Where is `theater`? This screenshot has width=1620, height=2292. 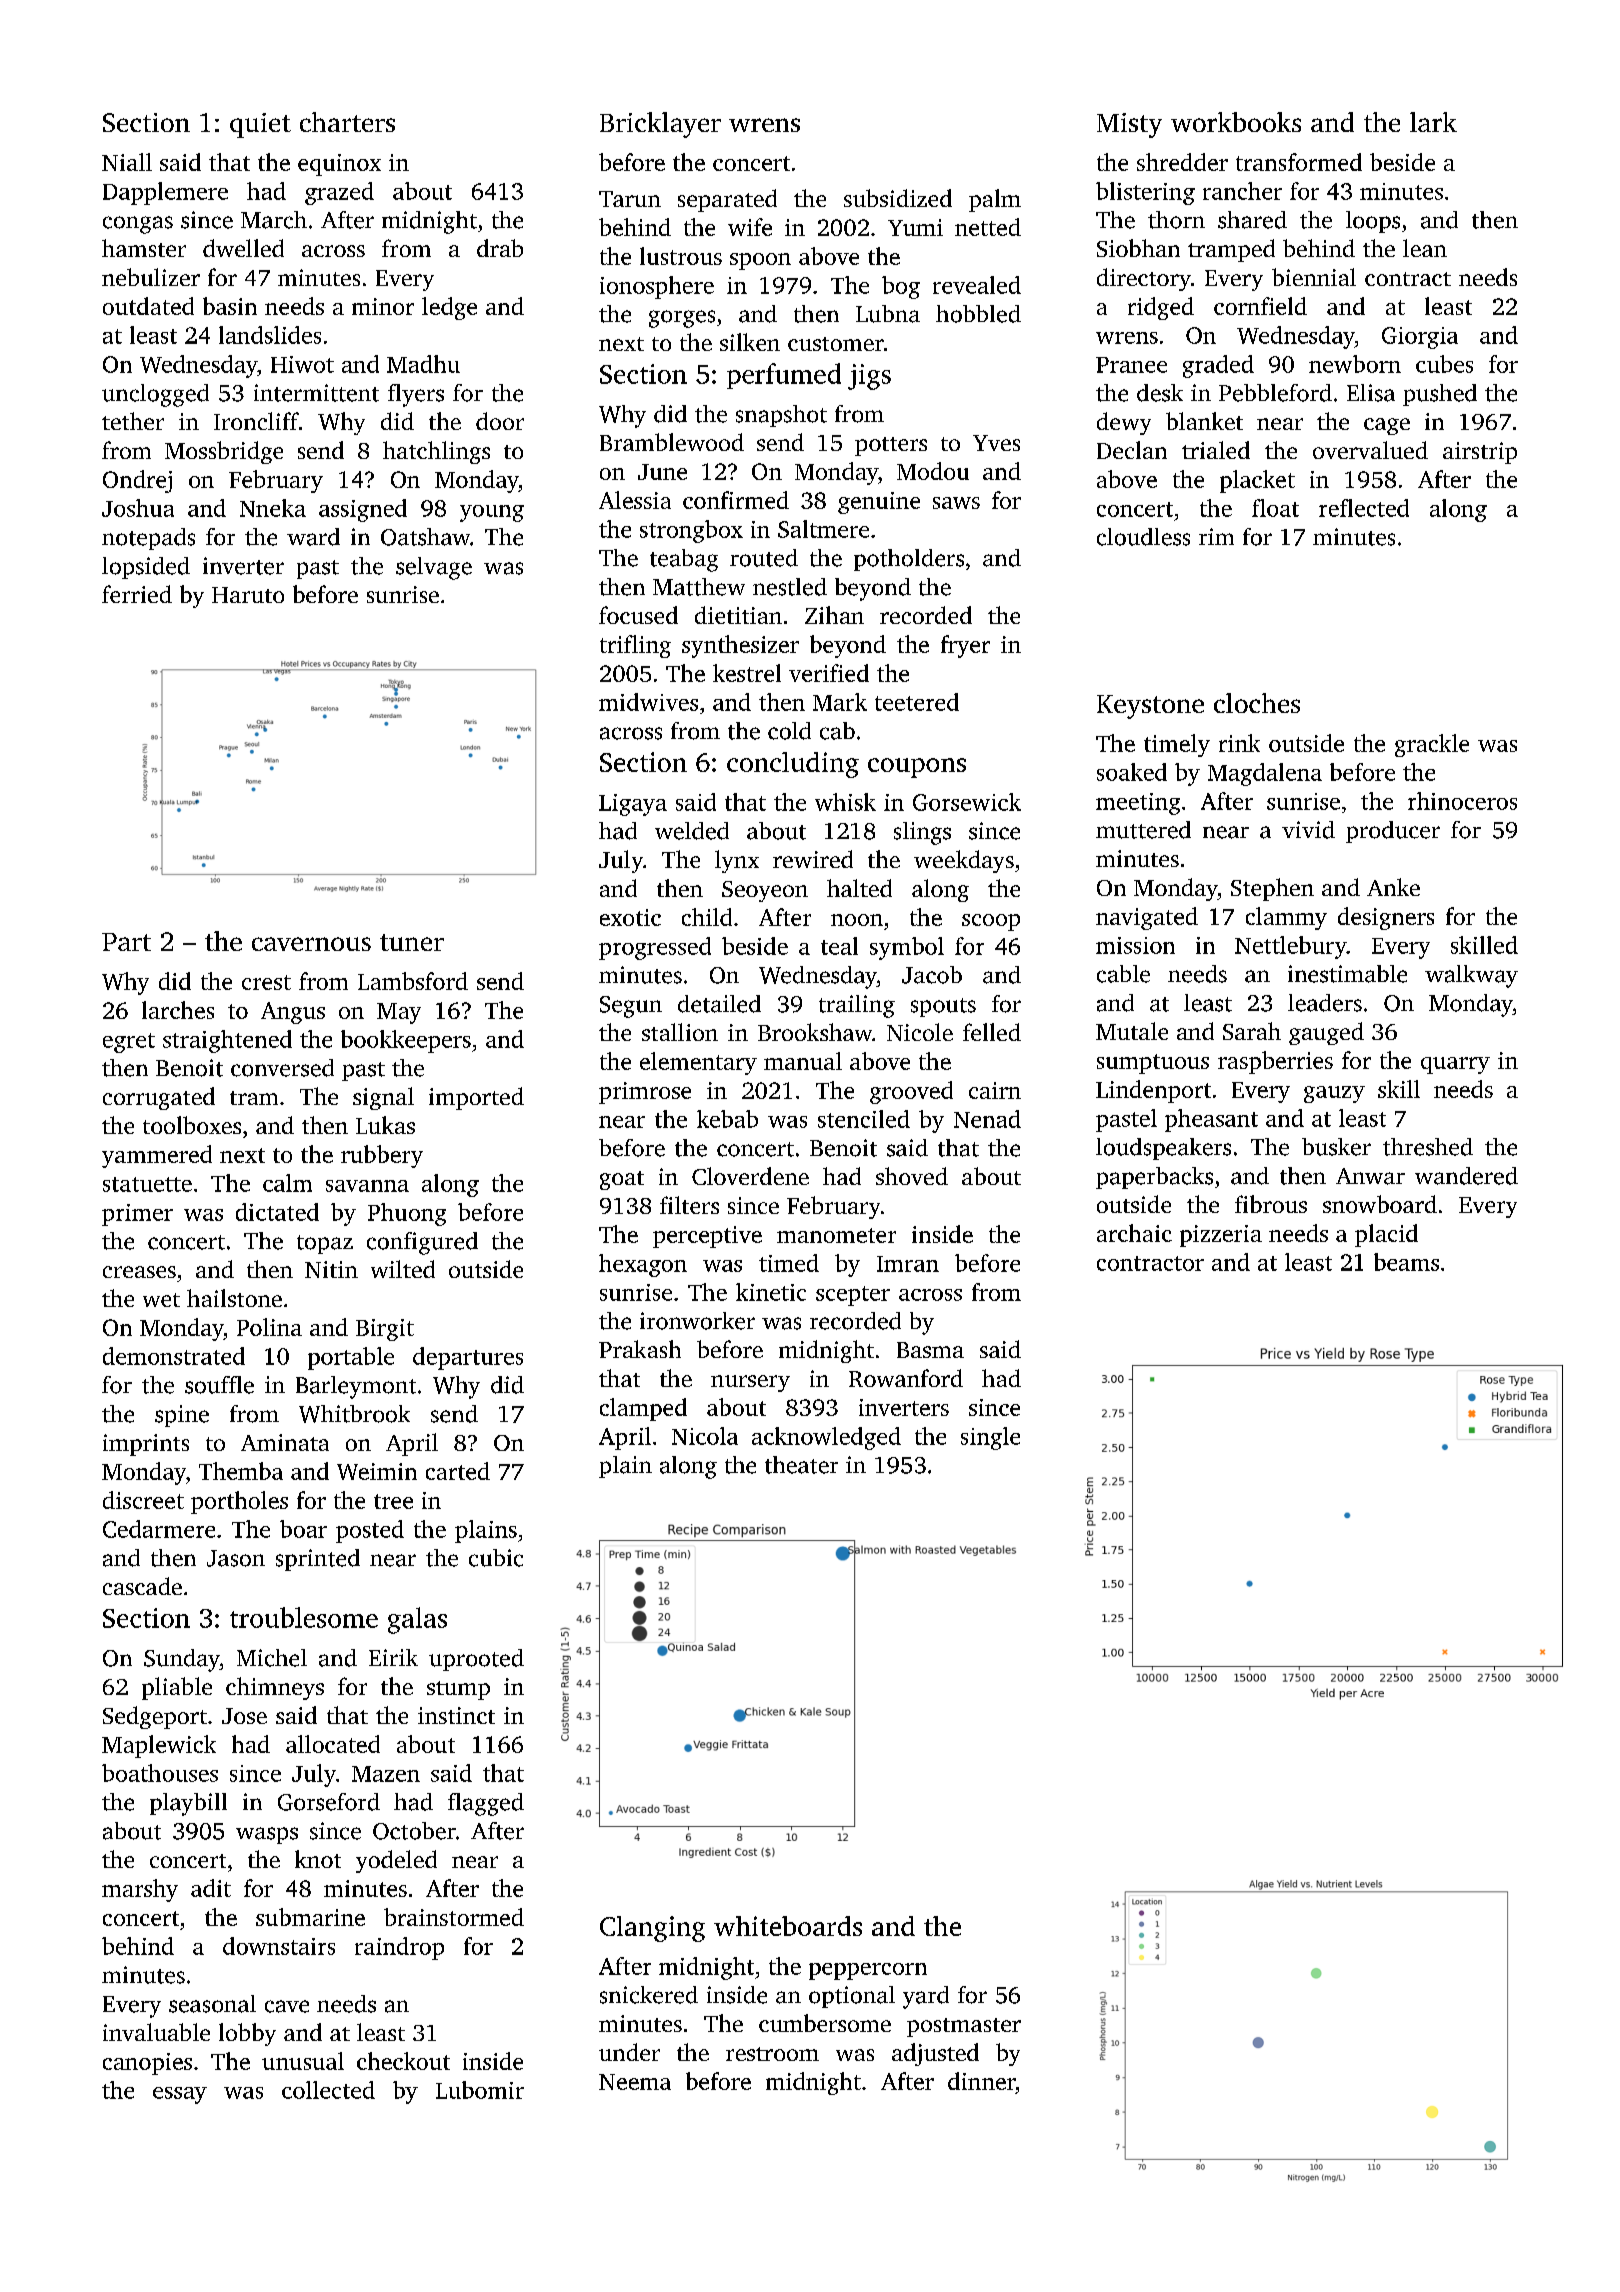
theater is located at coordinates (801, 1465).
